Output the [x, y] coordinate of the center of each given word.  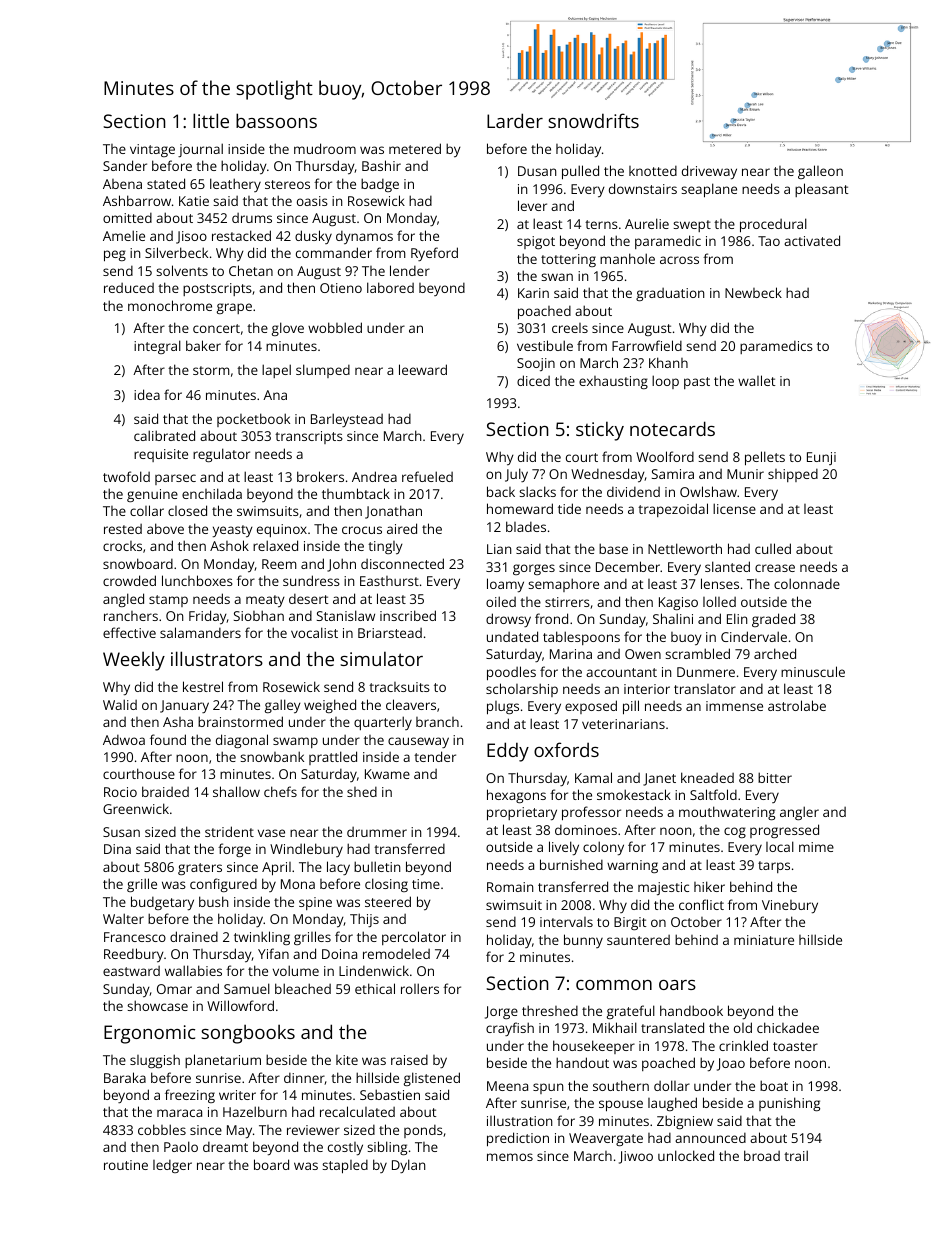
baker [203, 345]
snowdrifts [593, 120]
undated [512, 636]
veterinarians [623, 724]
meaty [265, 601]
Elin [737, 618]
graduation [670, 294]
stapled [345, 1167]
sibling [387, 1148]
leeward [423, 369]
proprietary [522, 814]
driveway [709, 172]
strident [229, 831]
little [211, 120]
